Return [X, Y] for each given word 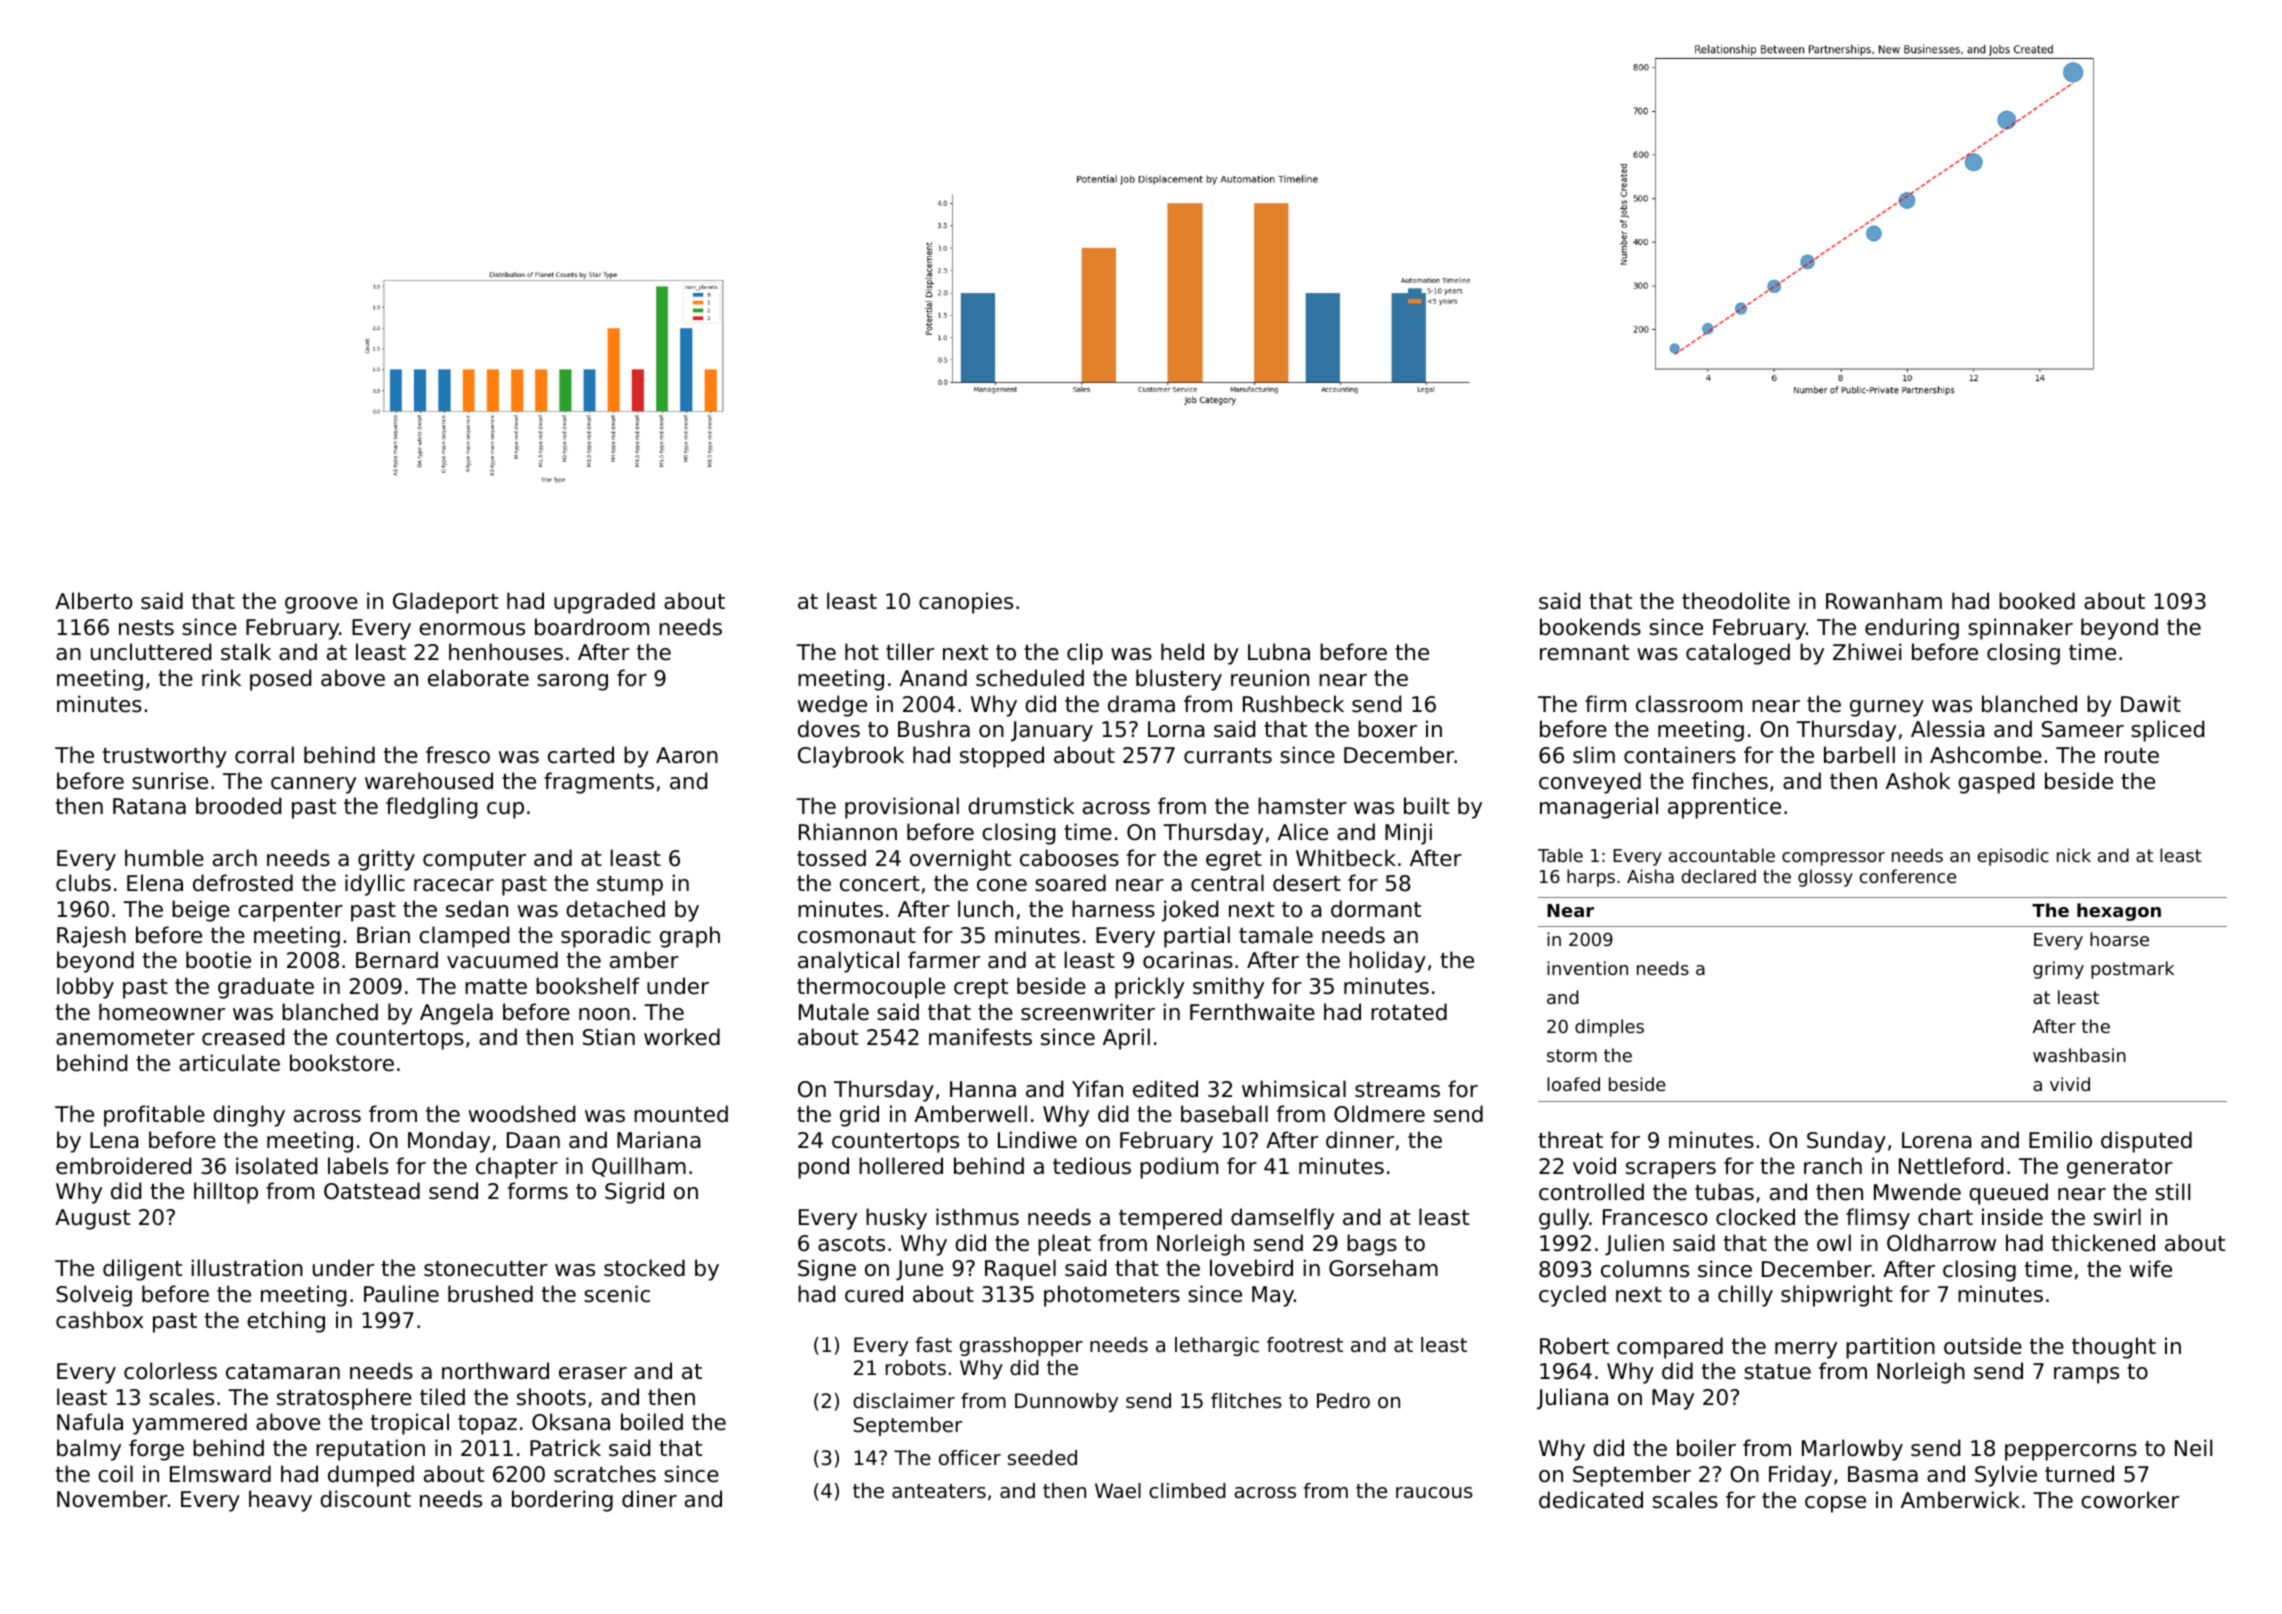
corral [264, 755]
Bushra [934, 729]
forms [538, 1191]
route [2132, 756]
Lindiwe [1037, 1140]
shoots [551, 1397]
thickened [2103, 1243]
